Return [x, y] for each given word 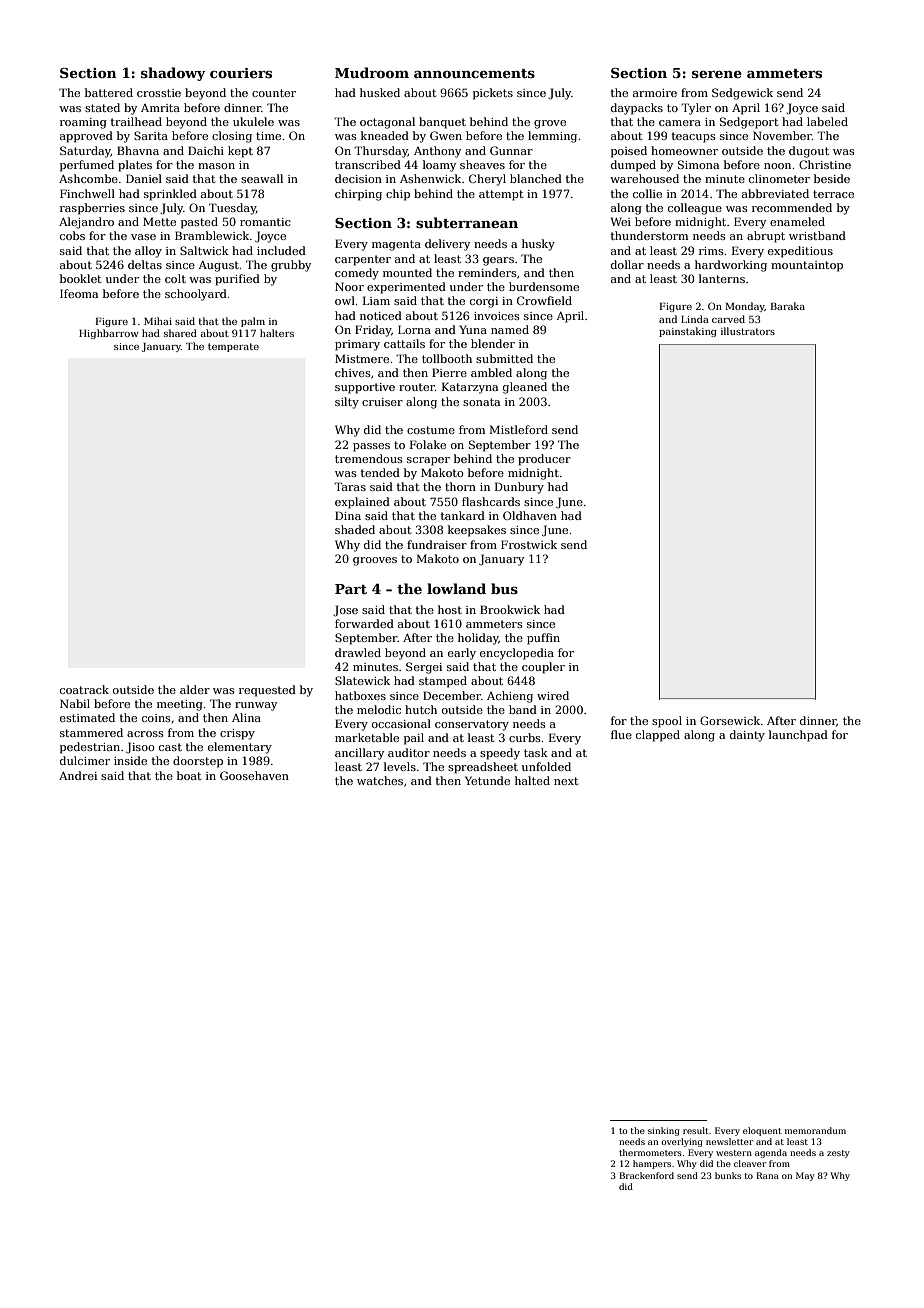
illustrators [748, 331]
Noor [349, 286]
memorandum [815, 1130]
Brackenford [646, 1175]
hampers [652, 1164]
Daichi [206, 150]
